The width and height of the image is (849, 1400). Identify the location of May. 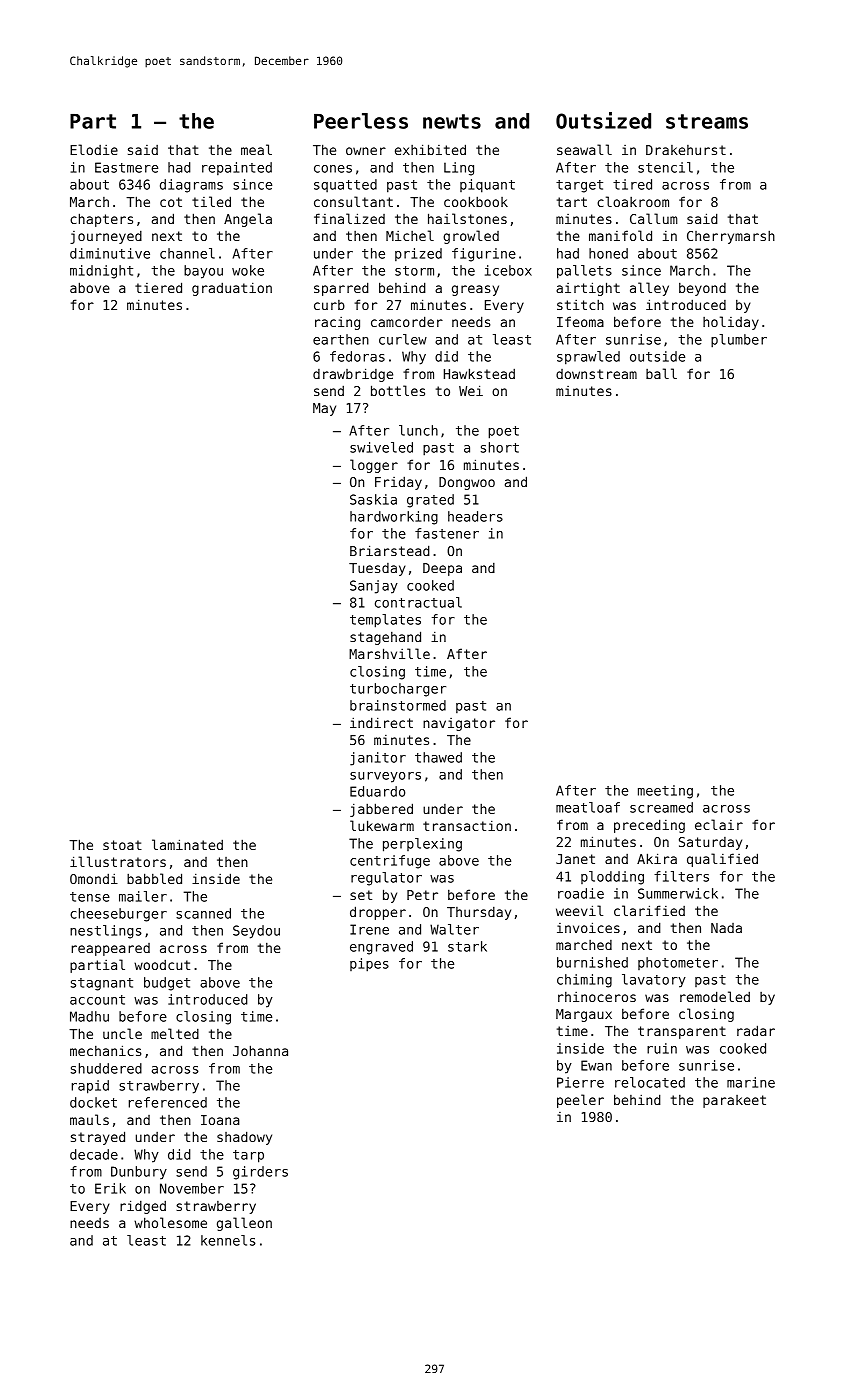
(324, 409).
